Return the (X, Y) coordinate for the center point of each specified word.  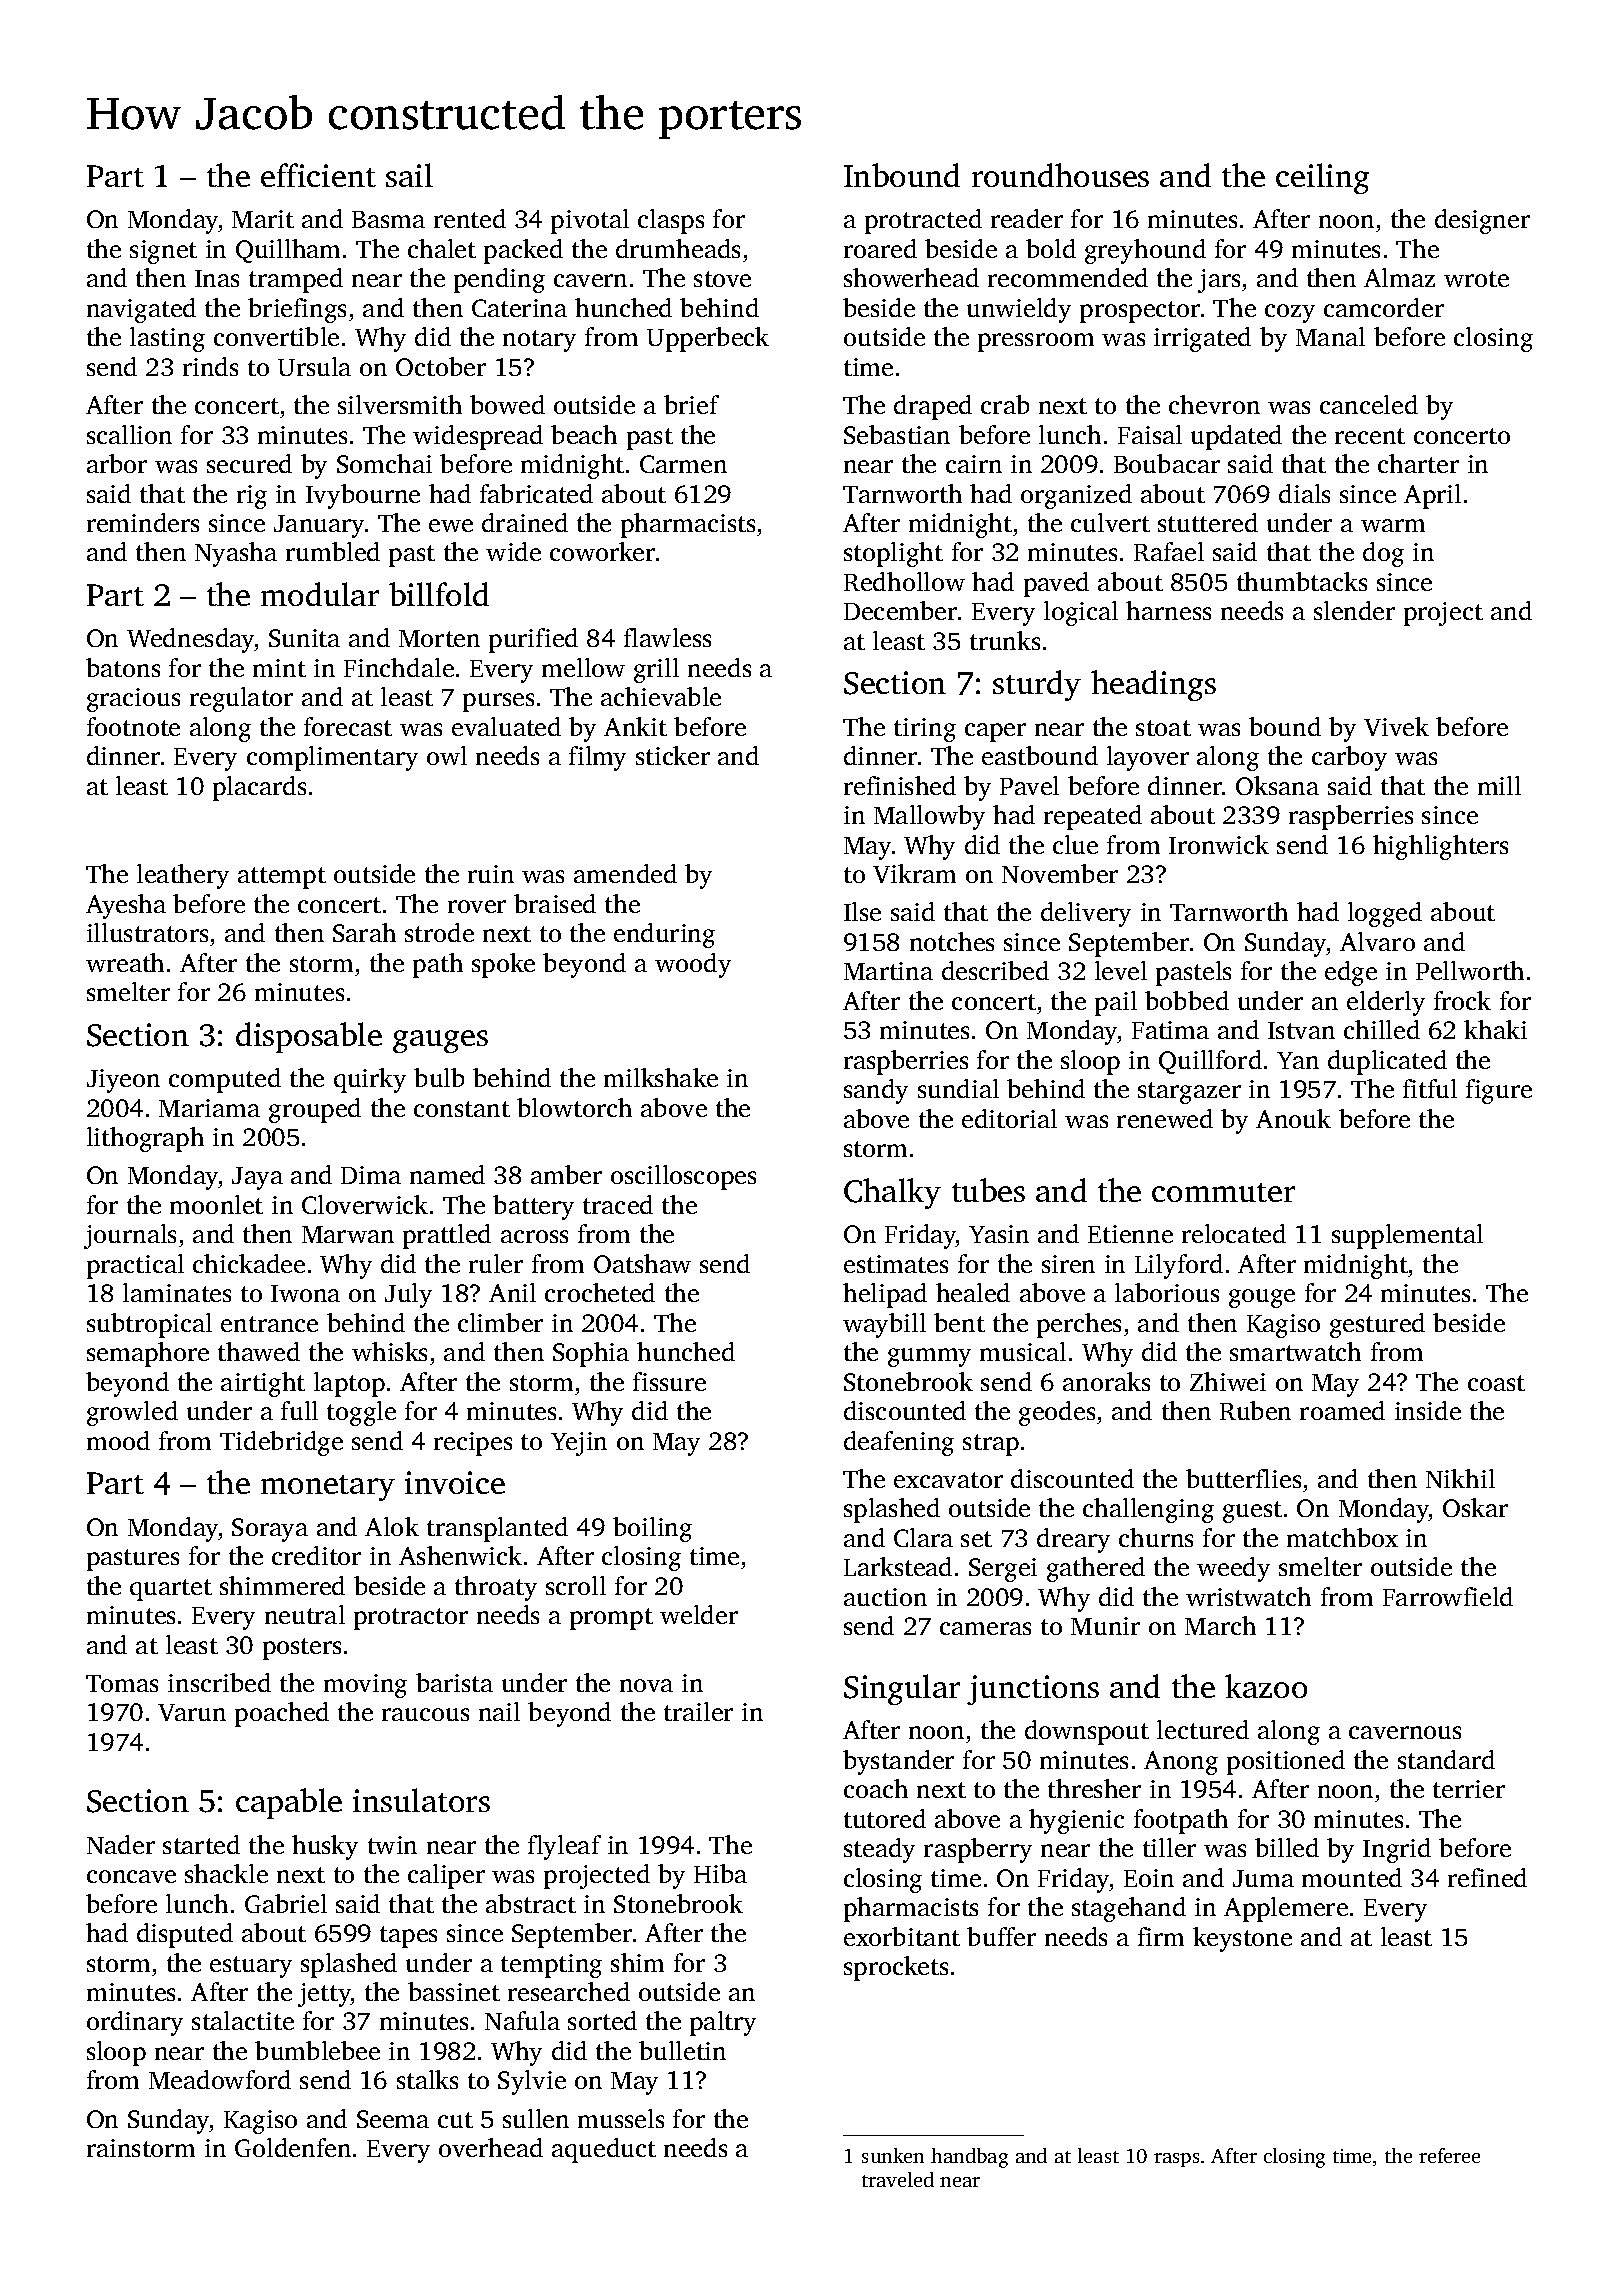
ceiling (1322, 178)
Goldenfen (293, 2147)
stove (722, 279)
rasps (1176, 2160)
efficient (318, 175)
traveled (898, 2179)
